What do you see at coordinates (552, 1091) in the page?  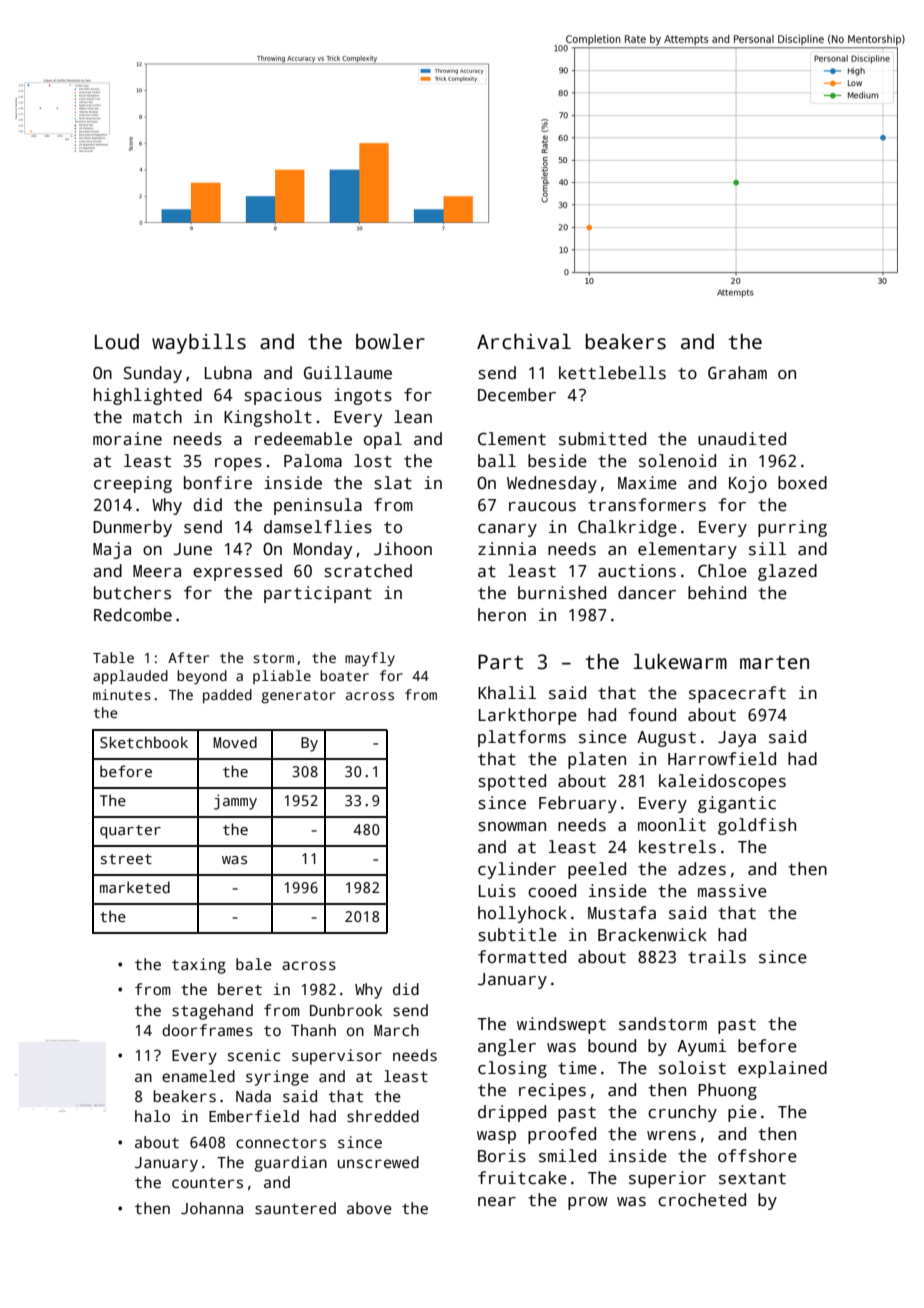 I see `recipes` at bounding box center [552, 1091].
